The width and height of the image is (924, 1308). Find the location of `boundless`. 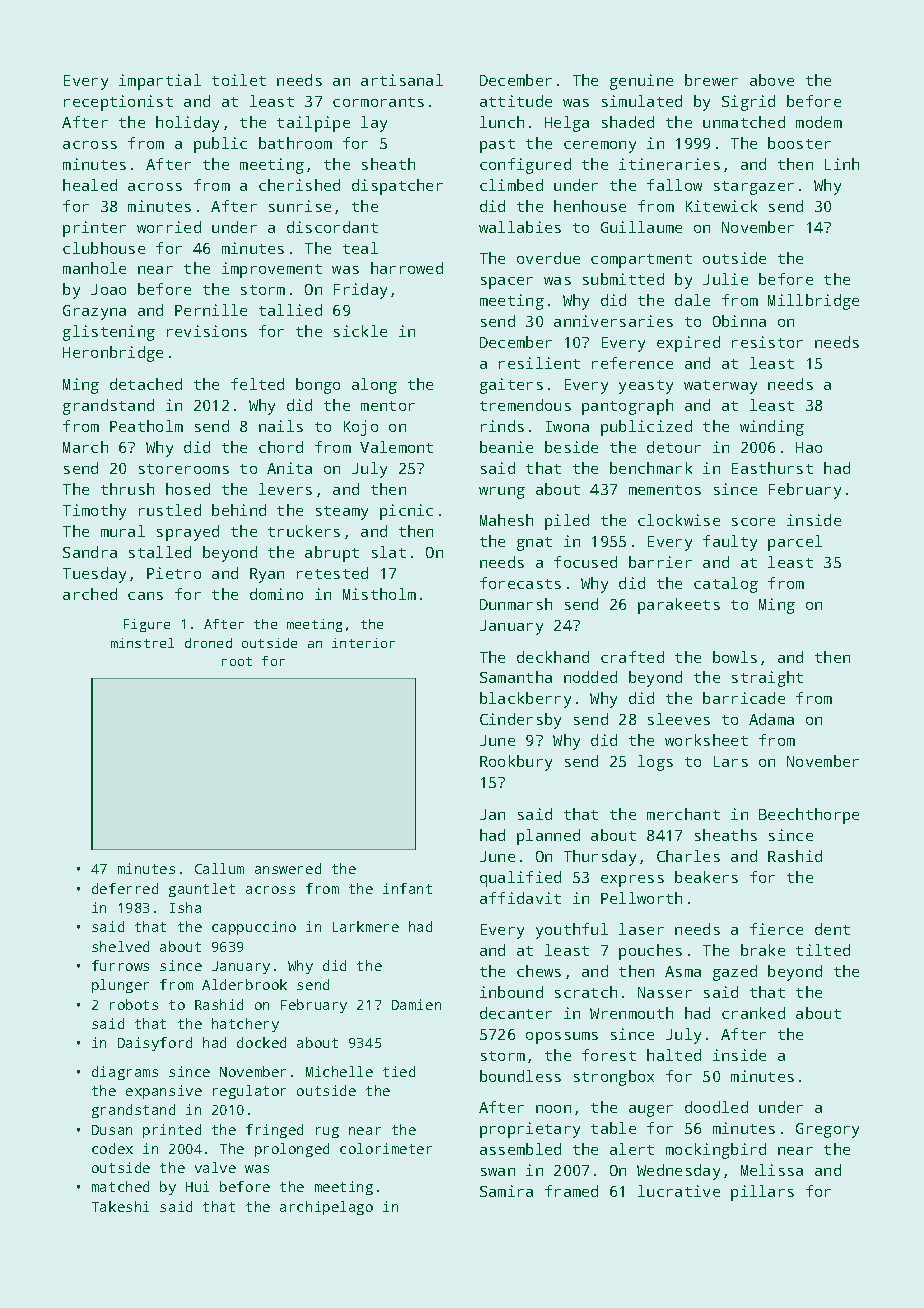

boundless is located at coordinates (520, 1076).
